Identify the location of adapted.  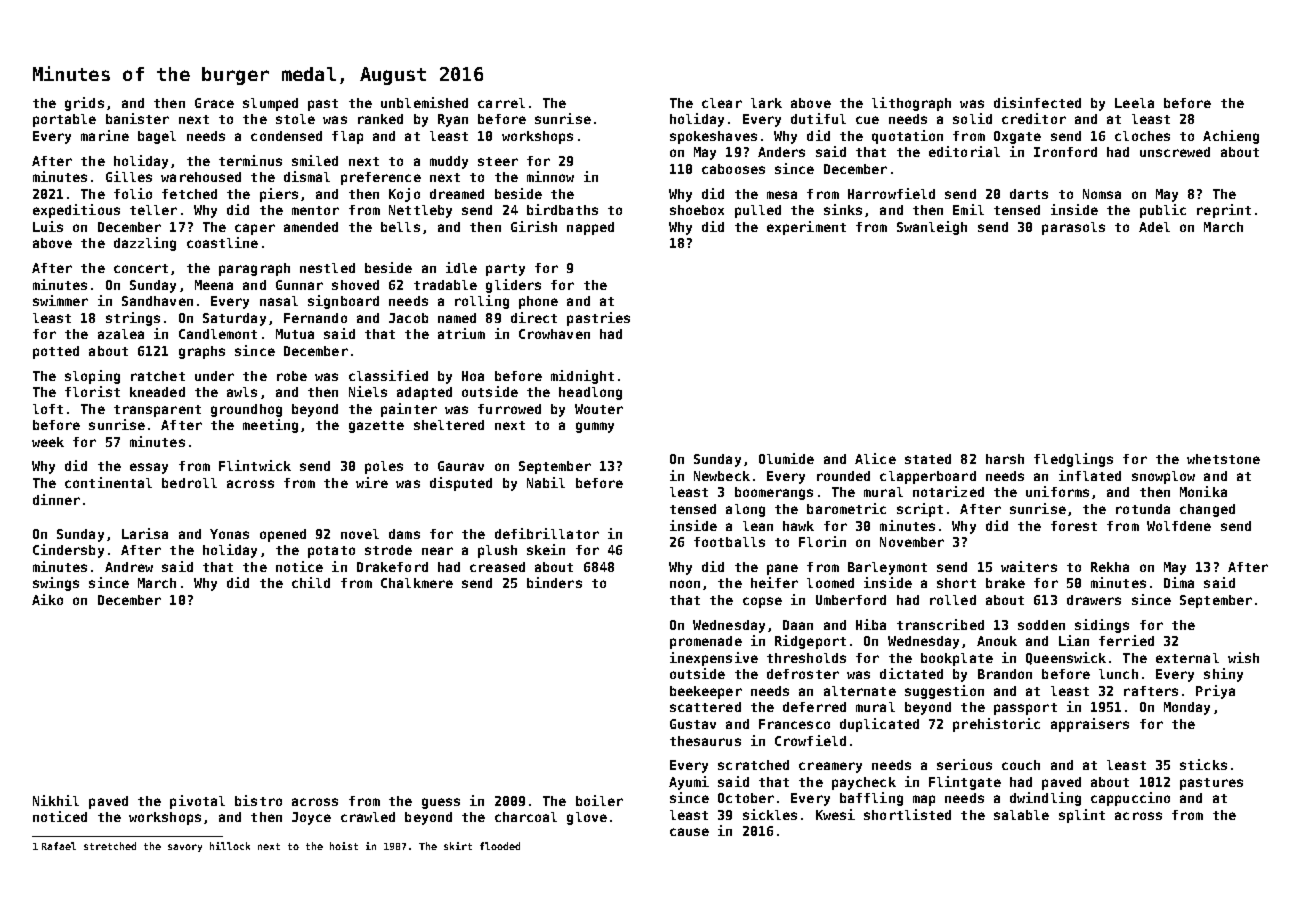
(424, 393).
